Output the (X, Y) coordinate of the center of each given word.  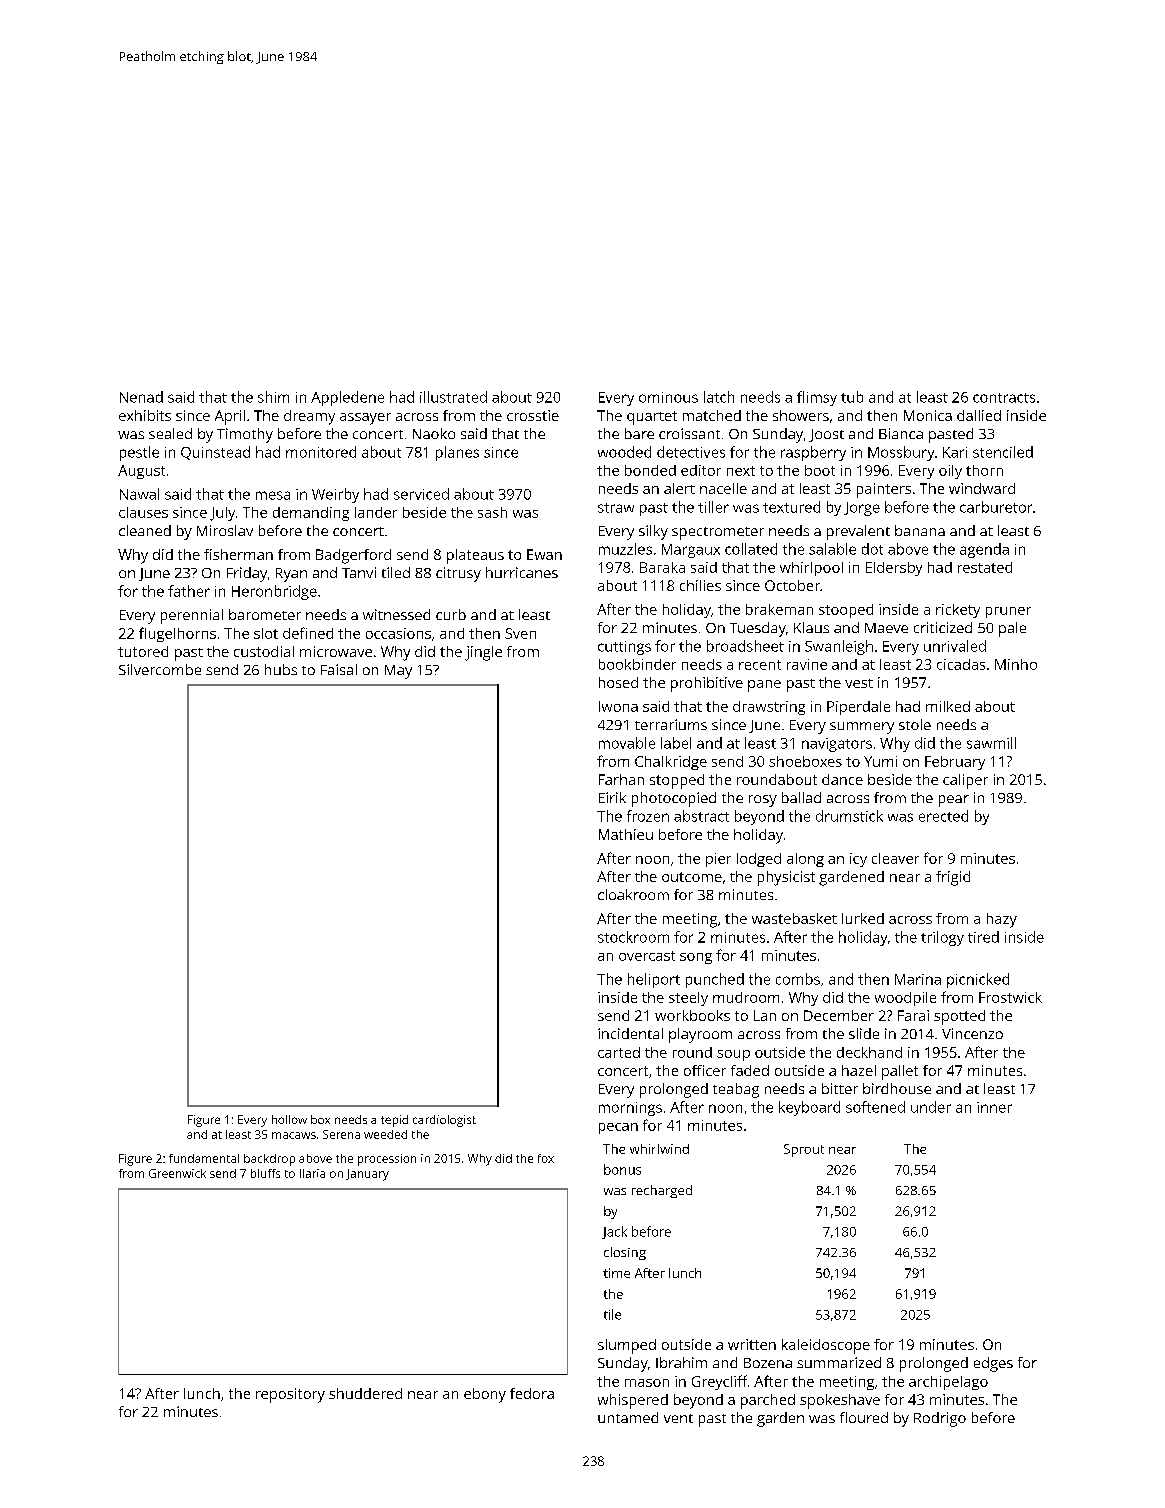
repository (290, 1395)
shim (273, 397)
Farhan (621, 779)
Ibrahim (681, 1362)
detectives (691, 452)
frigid (953, 878)
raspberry (813, 453)
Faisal (339, 669)
